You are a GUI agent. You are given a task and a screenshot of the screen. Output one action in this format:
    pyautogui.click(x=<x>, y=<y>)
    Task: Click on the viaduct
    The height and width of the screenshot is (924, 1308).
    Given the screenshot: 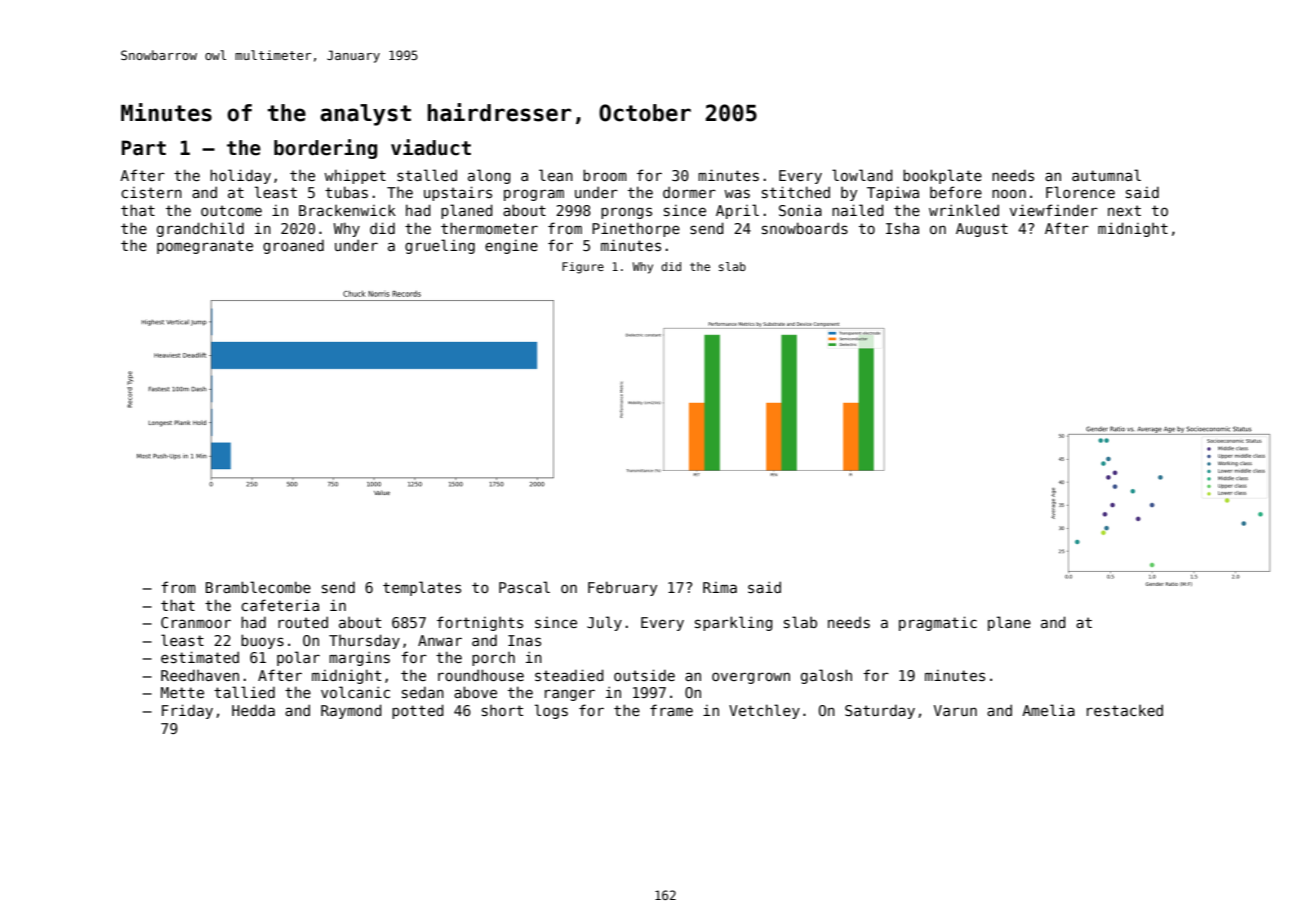 What is the action you would take?
    pyautogui.click(x=431, y=147)
